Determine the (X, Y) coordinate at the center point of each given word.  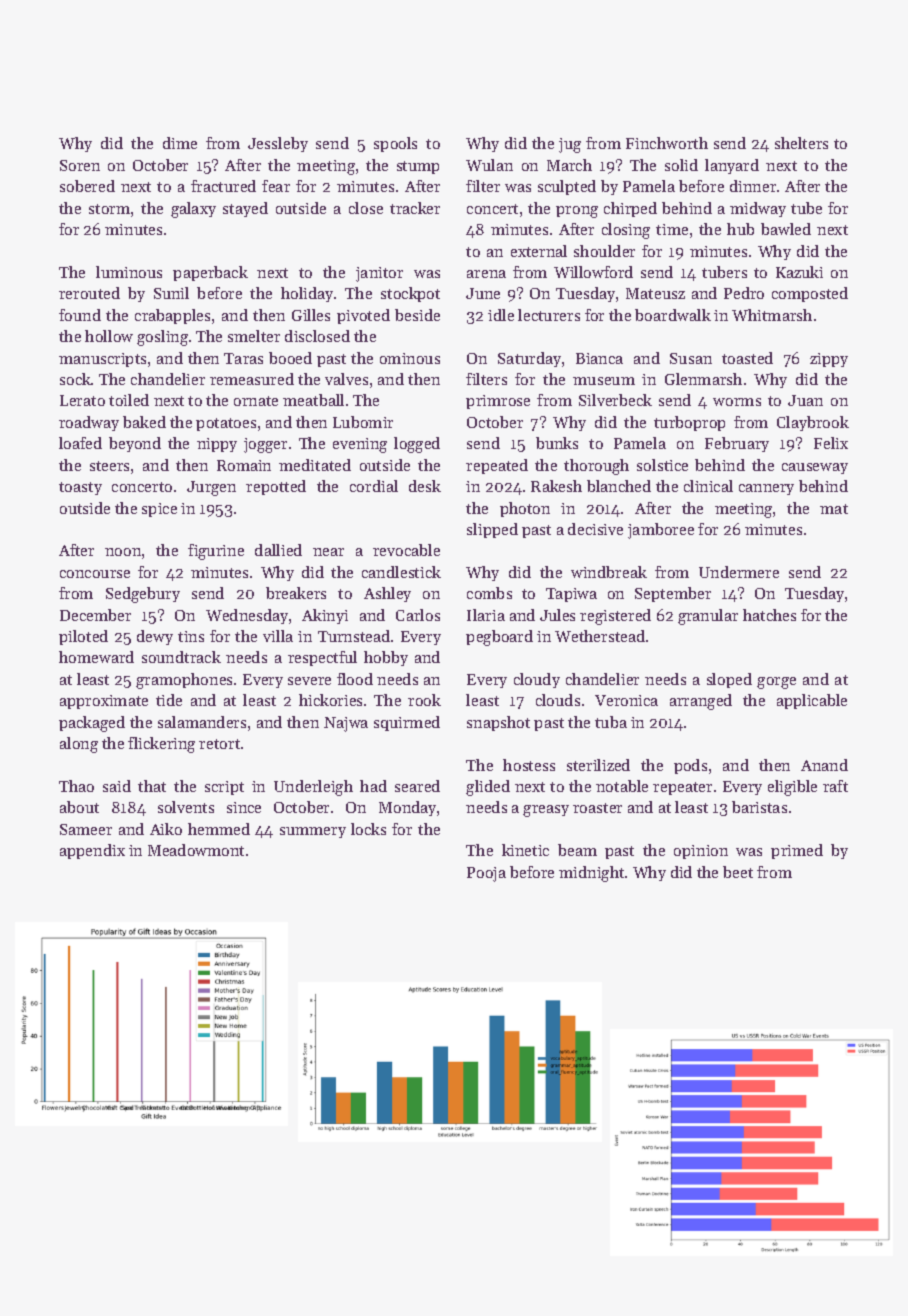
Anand (824, 765)
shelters (801, 143)
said (117, 786)
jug (570, 145)
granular (708, 617)
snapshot (498, 723)
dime (180, 143)
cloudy (537, 680)
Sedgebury (143, 595)
